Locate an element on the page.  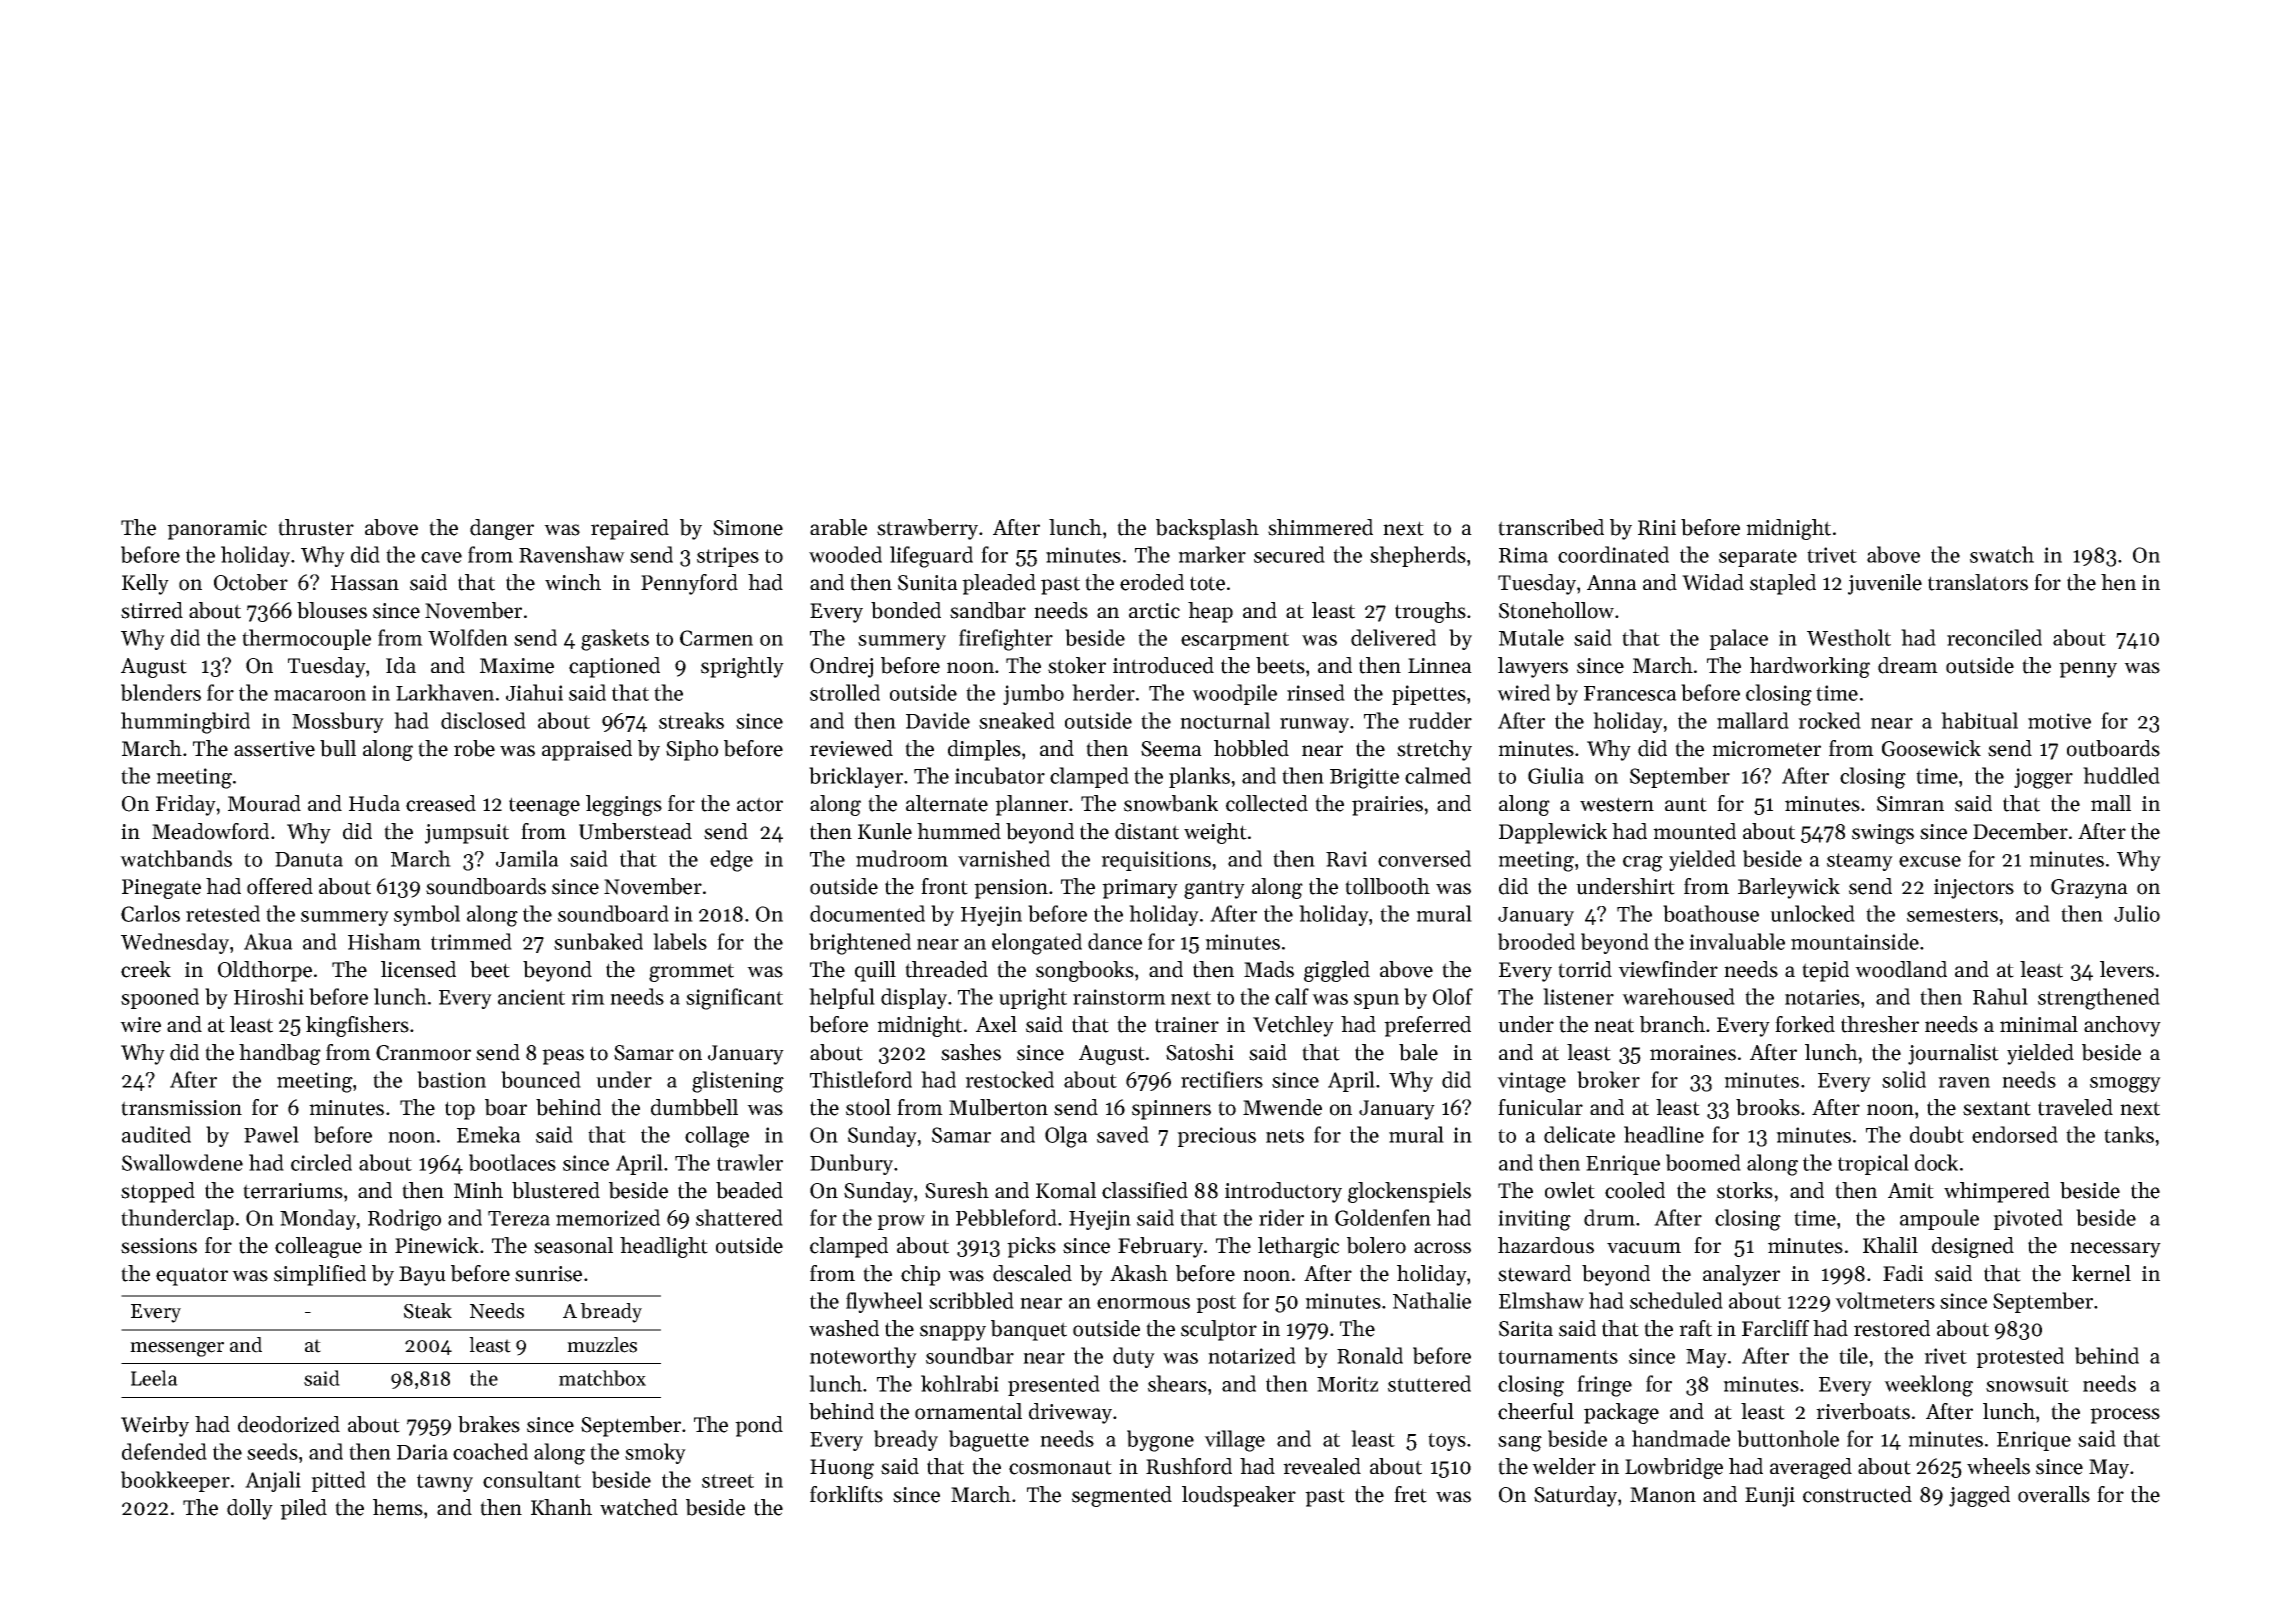
pleaded is located at coordinates (999, 584).
